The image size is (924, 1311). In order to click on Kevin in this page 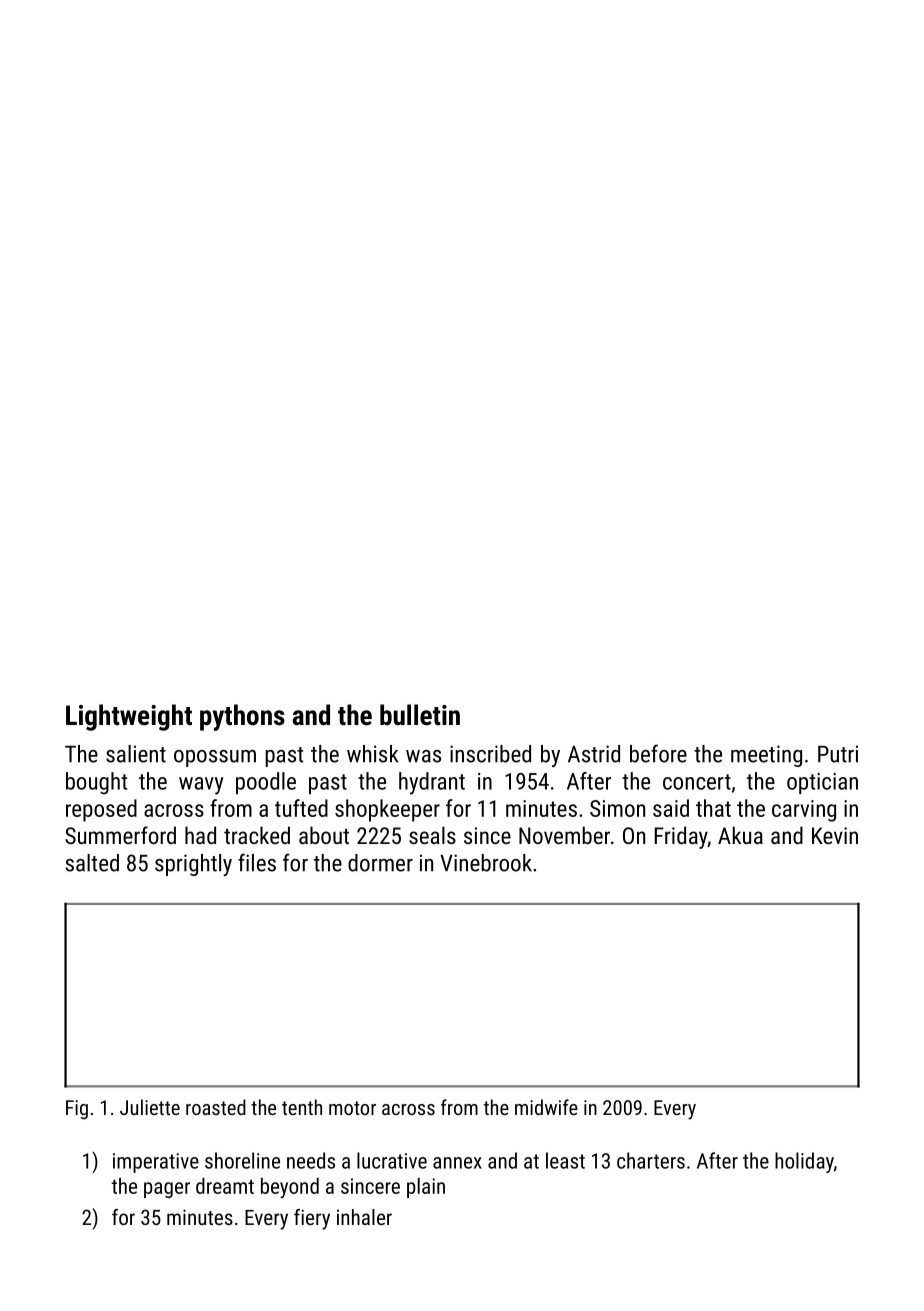, I will do `click(835, 835)`.
